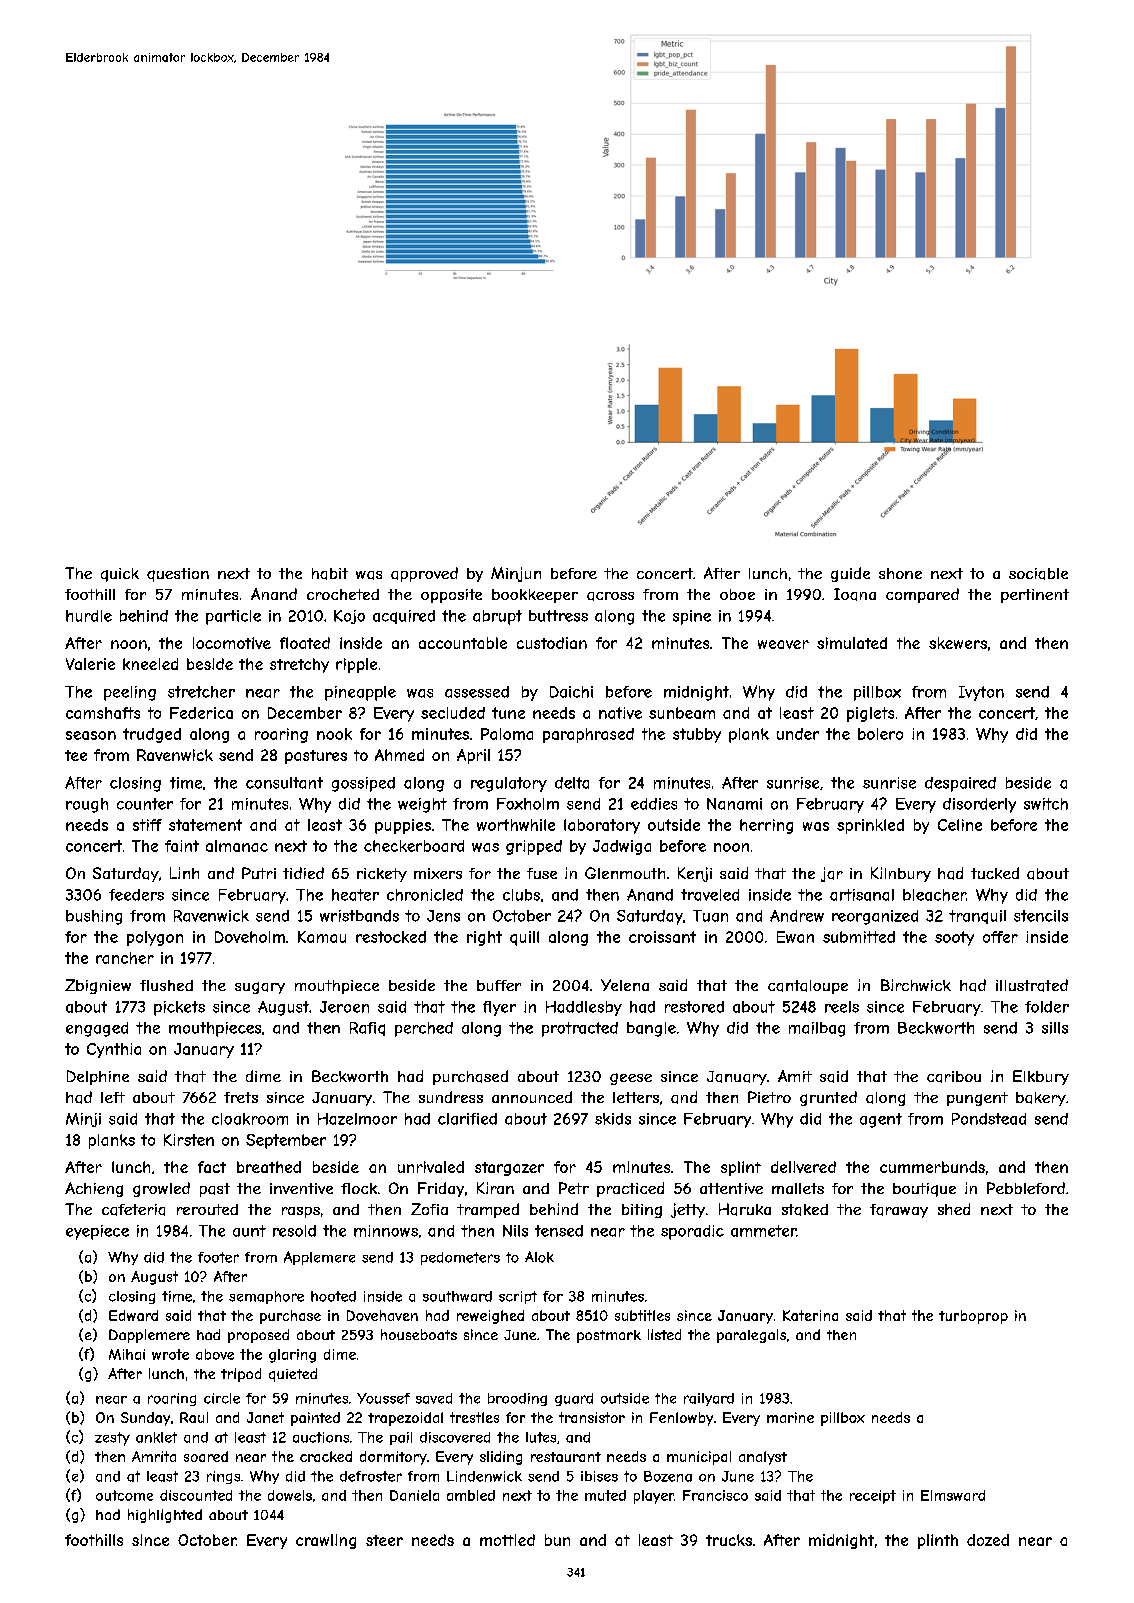 The image size is (1134, 1603). What do you see at coordinates (127, 1354) in the screenshot?
I see `Mihai` at bounding box center [127, 1354].
